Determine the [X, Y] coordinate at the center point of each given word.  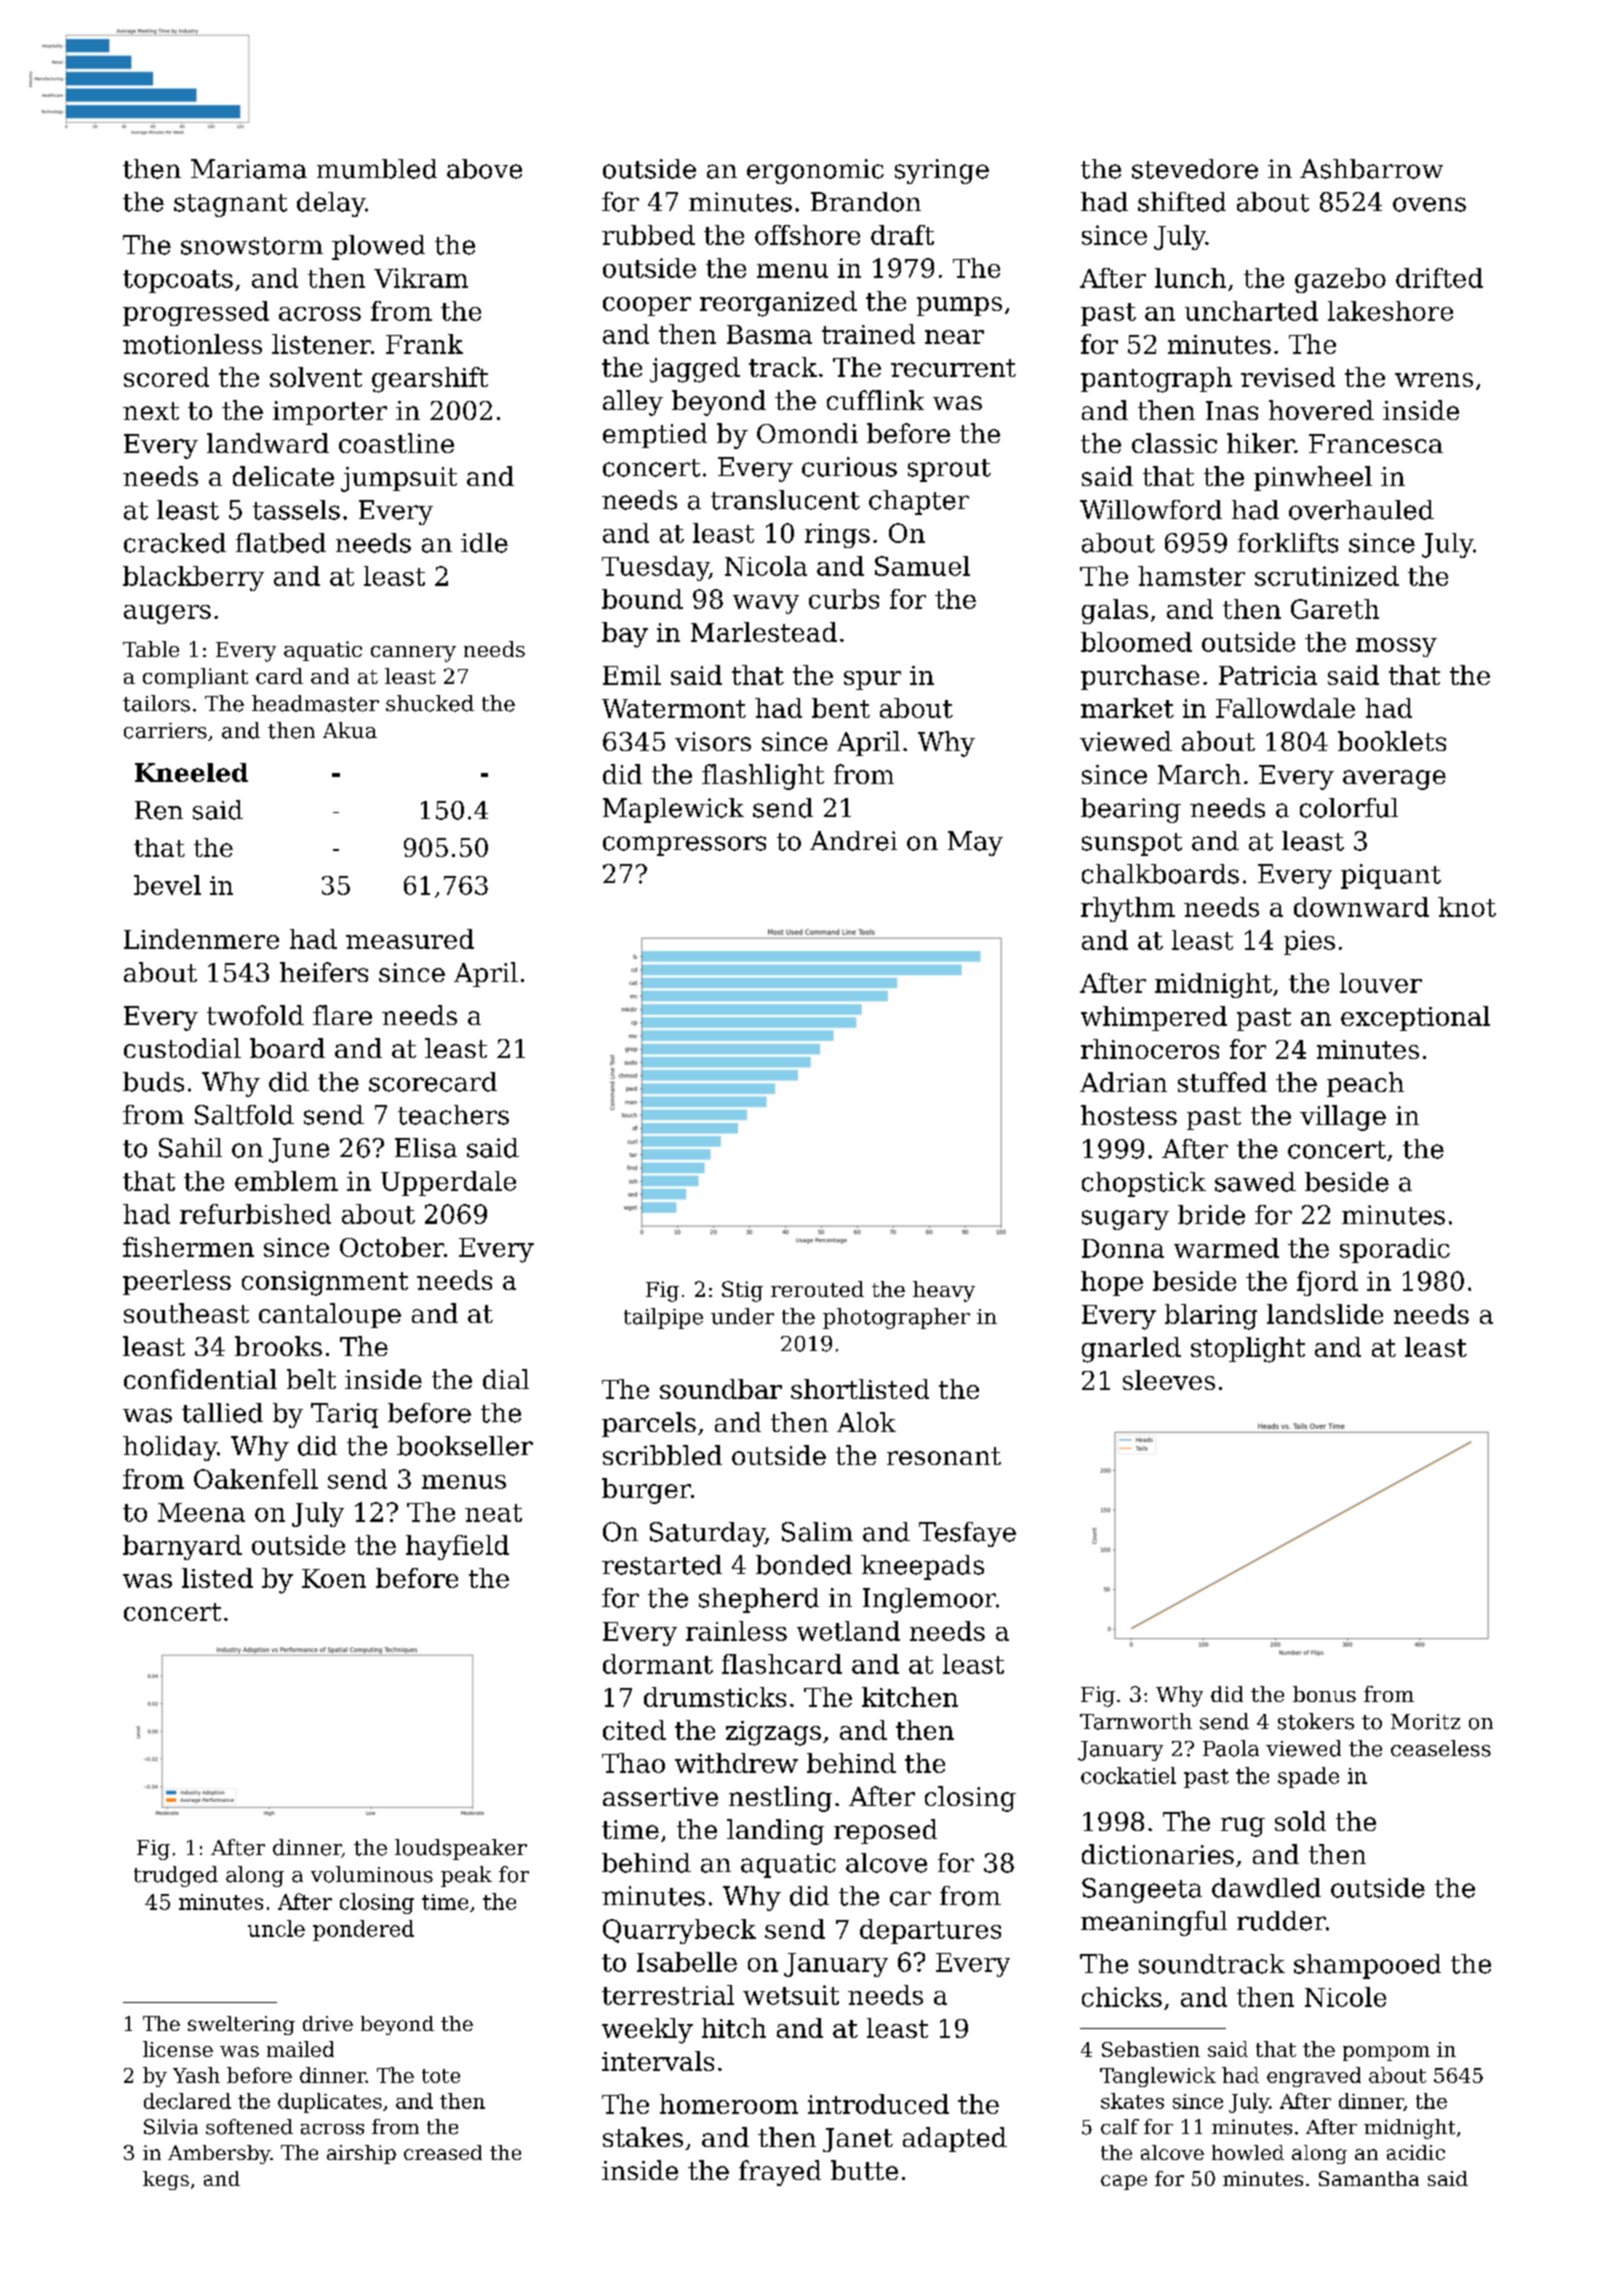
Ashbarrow [1371, 169]
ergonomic [815, 171]
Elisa [426, 1148]
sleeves [1169, 1380]
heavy [944, 1291]
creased [443, 2152]
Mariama [249, 169]
